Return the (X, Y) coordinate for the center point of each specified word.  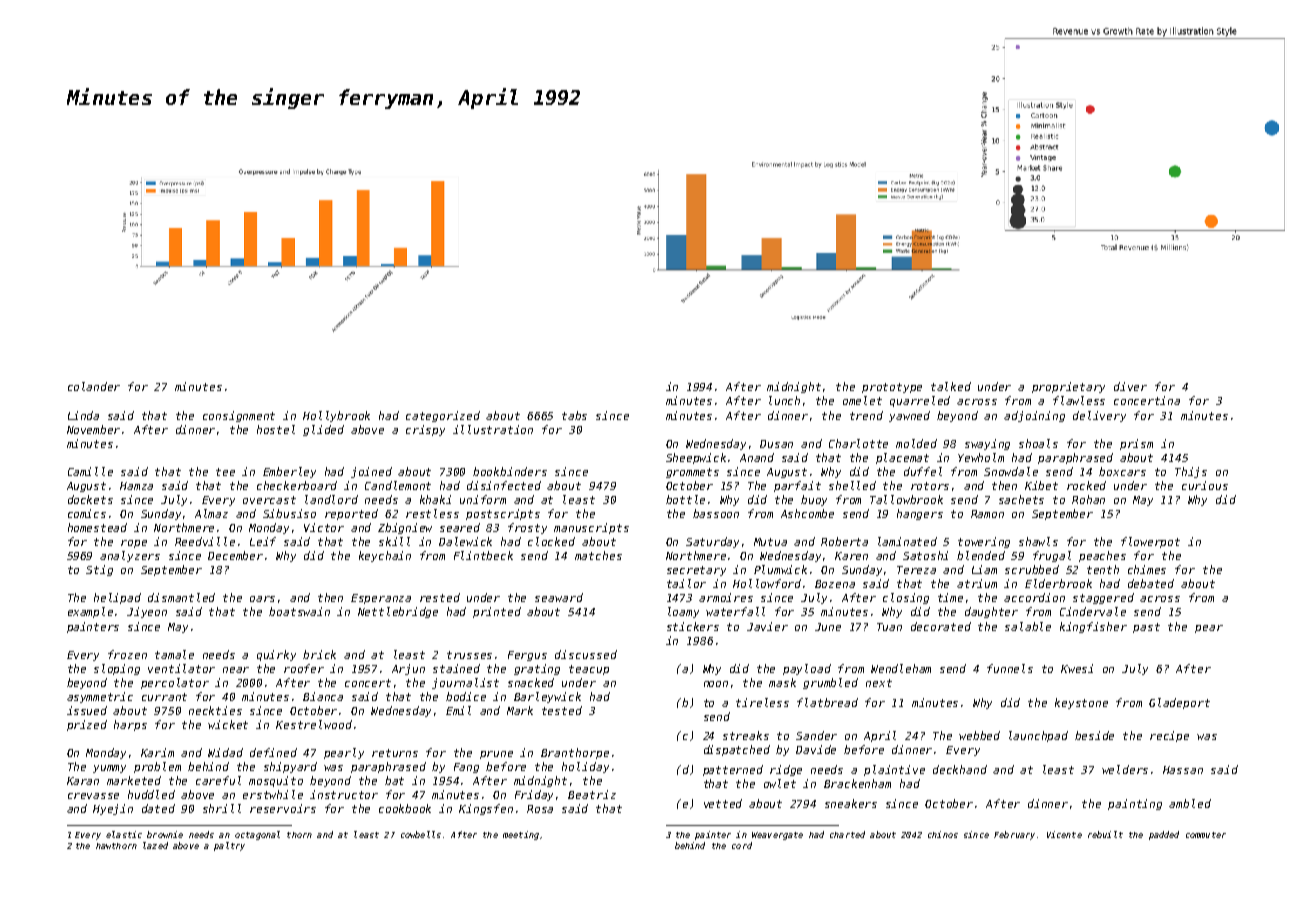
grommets (692, 473)
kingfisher (1093, 627)
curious (1205, 485)
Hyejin (113, 809)
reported (351, 514)
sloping (117, 669)
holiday (585, 767)
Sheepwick (696, 458)
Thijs (1191, 472)
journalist (465, 683)
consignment (239, 416)
